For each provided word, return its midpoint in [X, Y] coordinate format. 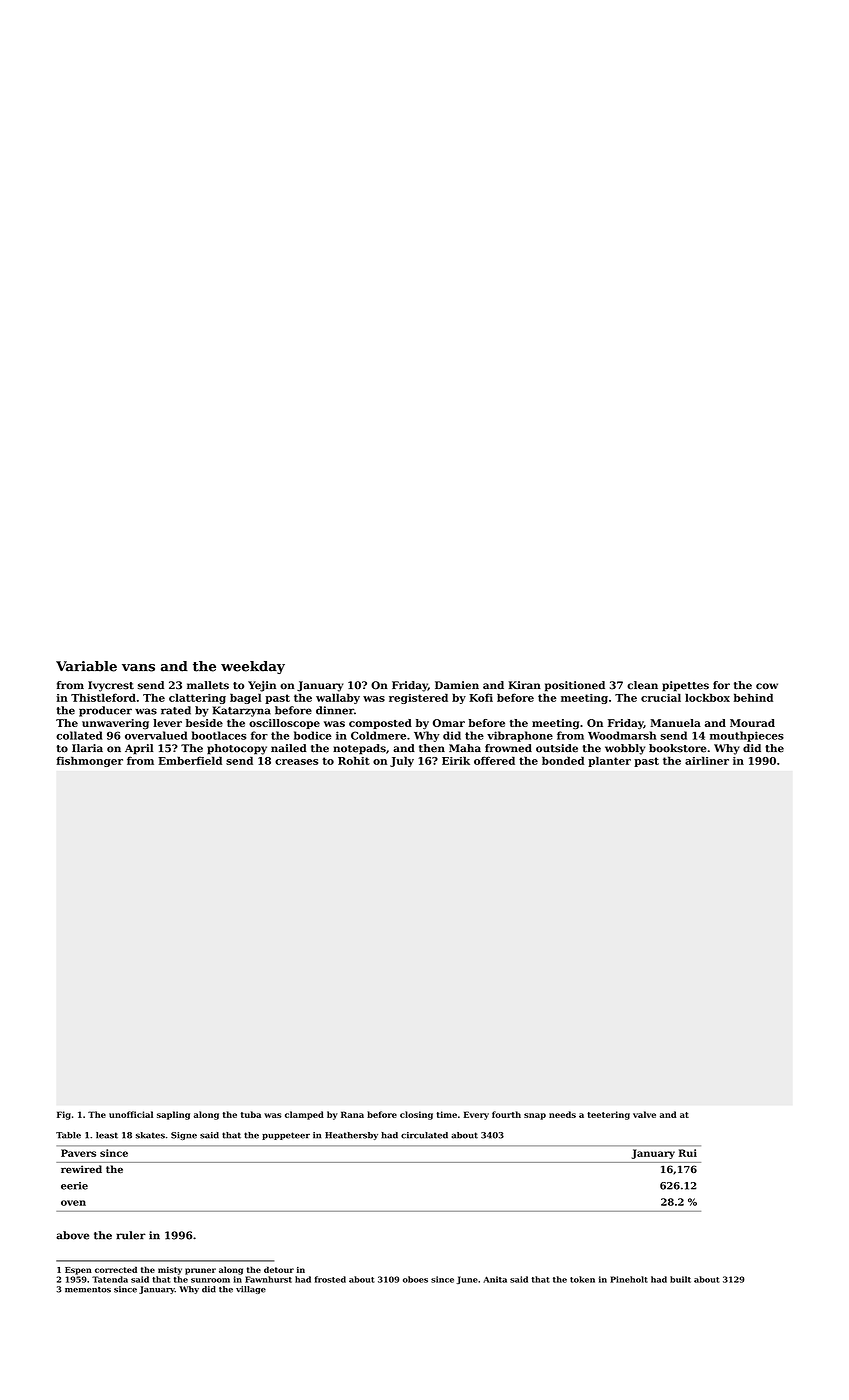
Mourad [752, 723]
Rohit [354, 760]
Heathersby [351, 1136]
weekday [253, 667]
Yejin [262, 686]
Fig [64, 1115]
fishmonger [90, 761]
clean [642, 685]
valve [644, 1114]
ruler [131, 1235]
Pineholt [629, 1279]
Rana [352, 1114]
